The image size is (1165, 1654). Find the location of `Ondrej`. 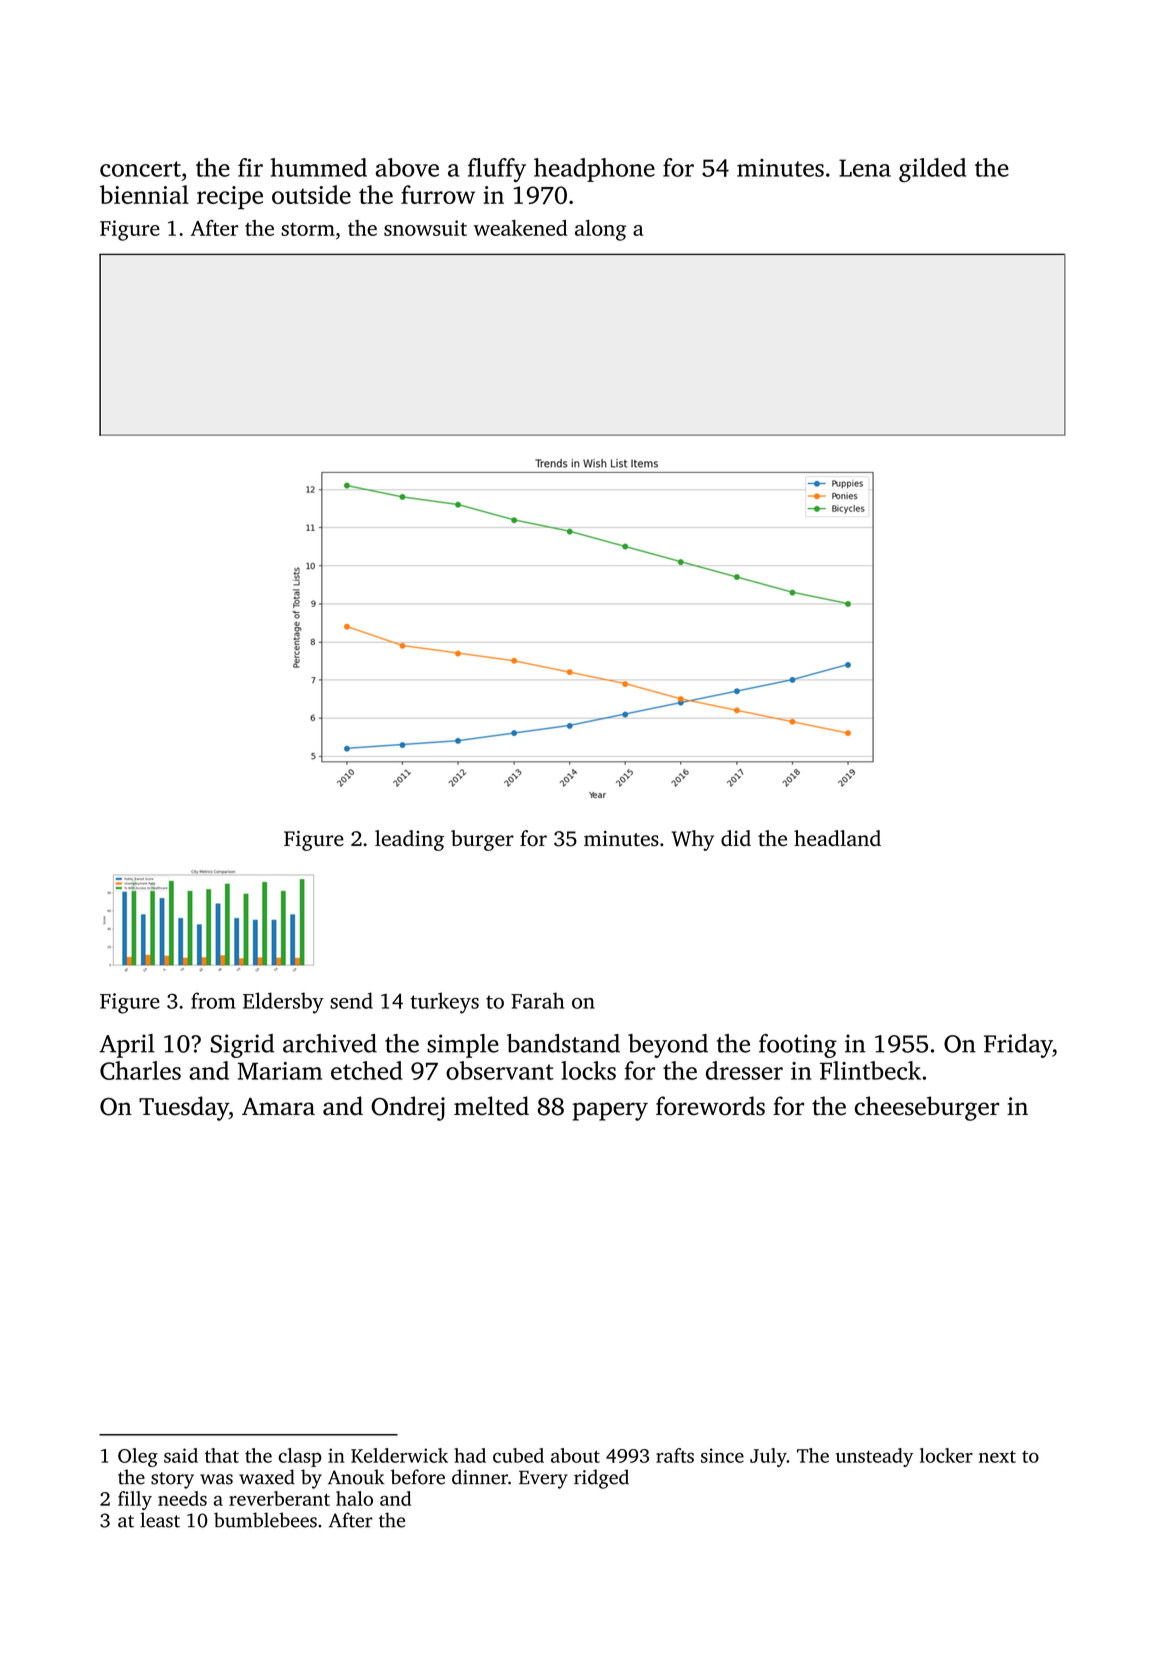

Ondrej is located at coordinates (408, 1108).
